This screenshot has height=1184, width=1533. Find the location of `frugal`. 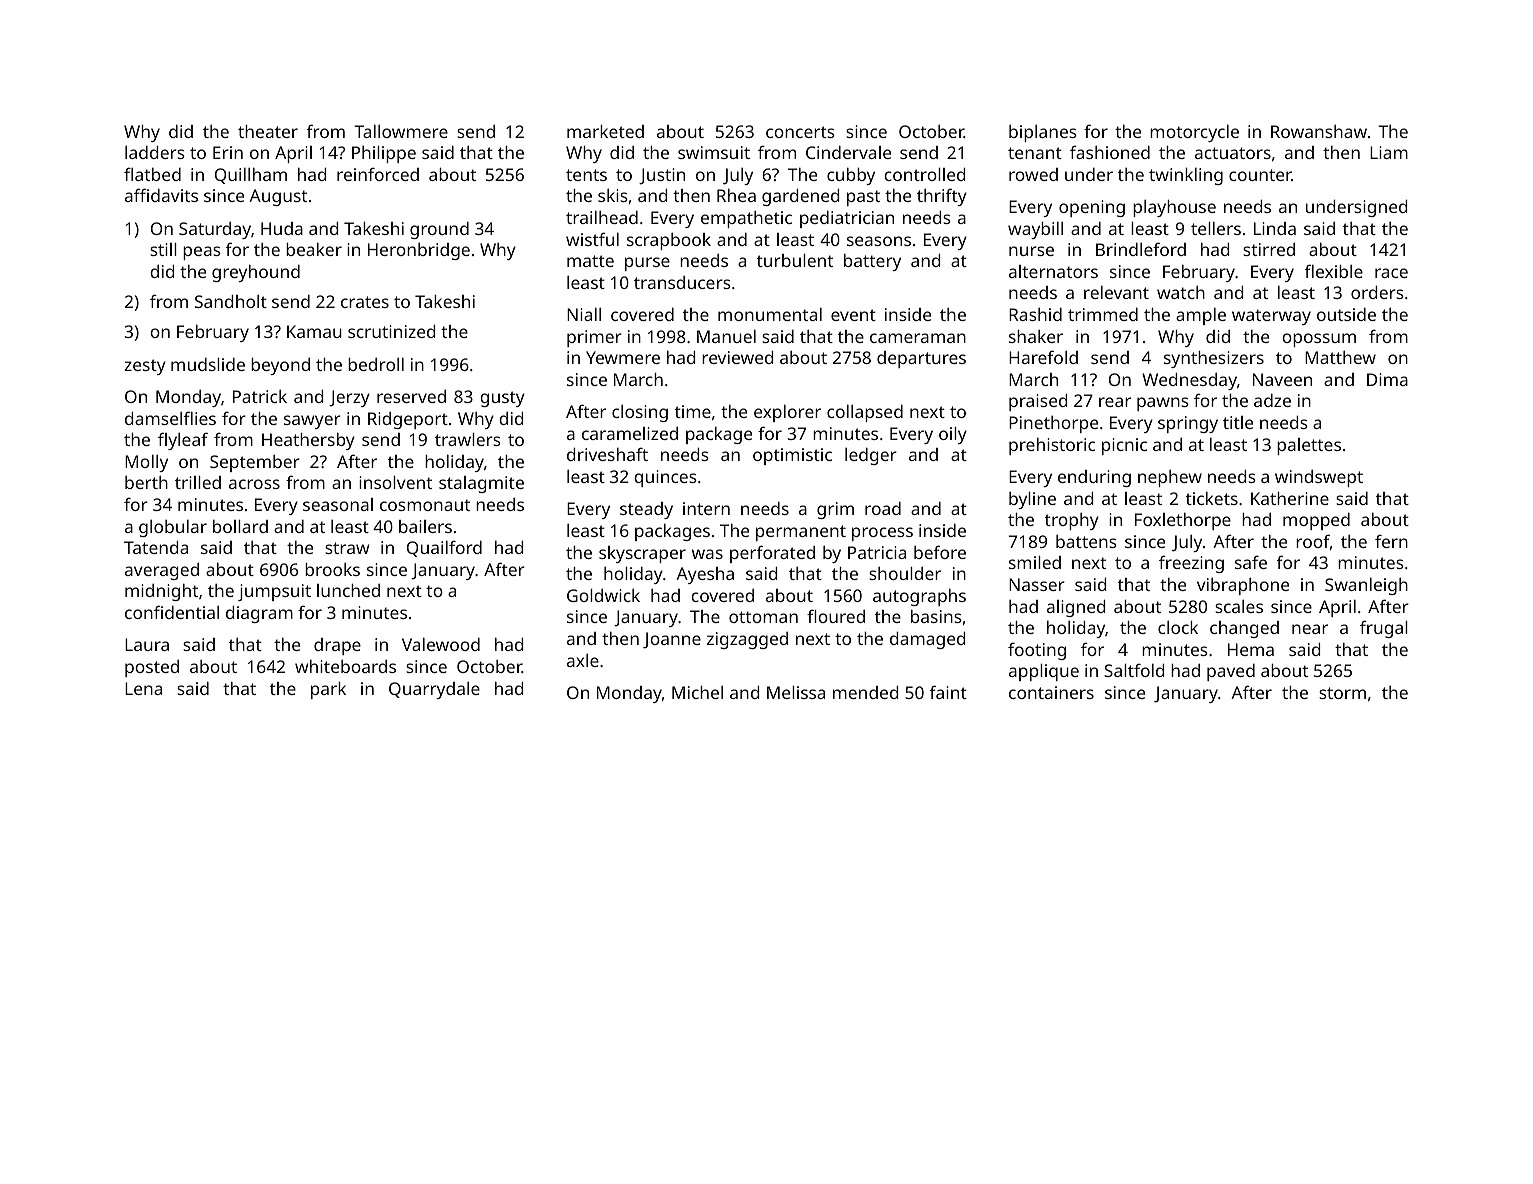

frugal is located at coordinates (1384, 629).
